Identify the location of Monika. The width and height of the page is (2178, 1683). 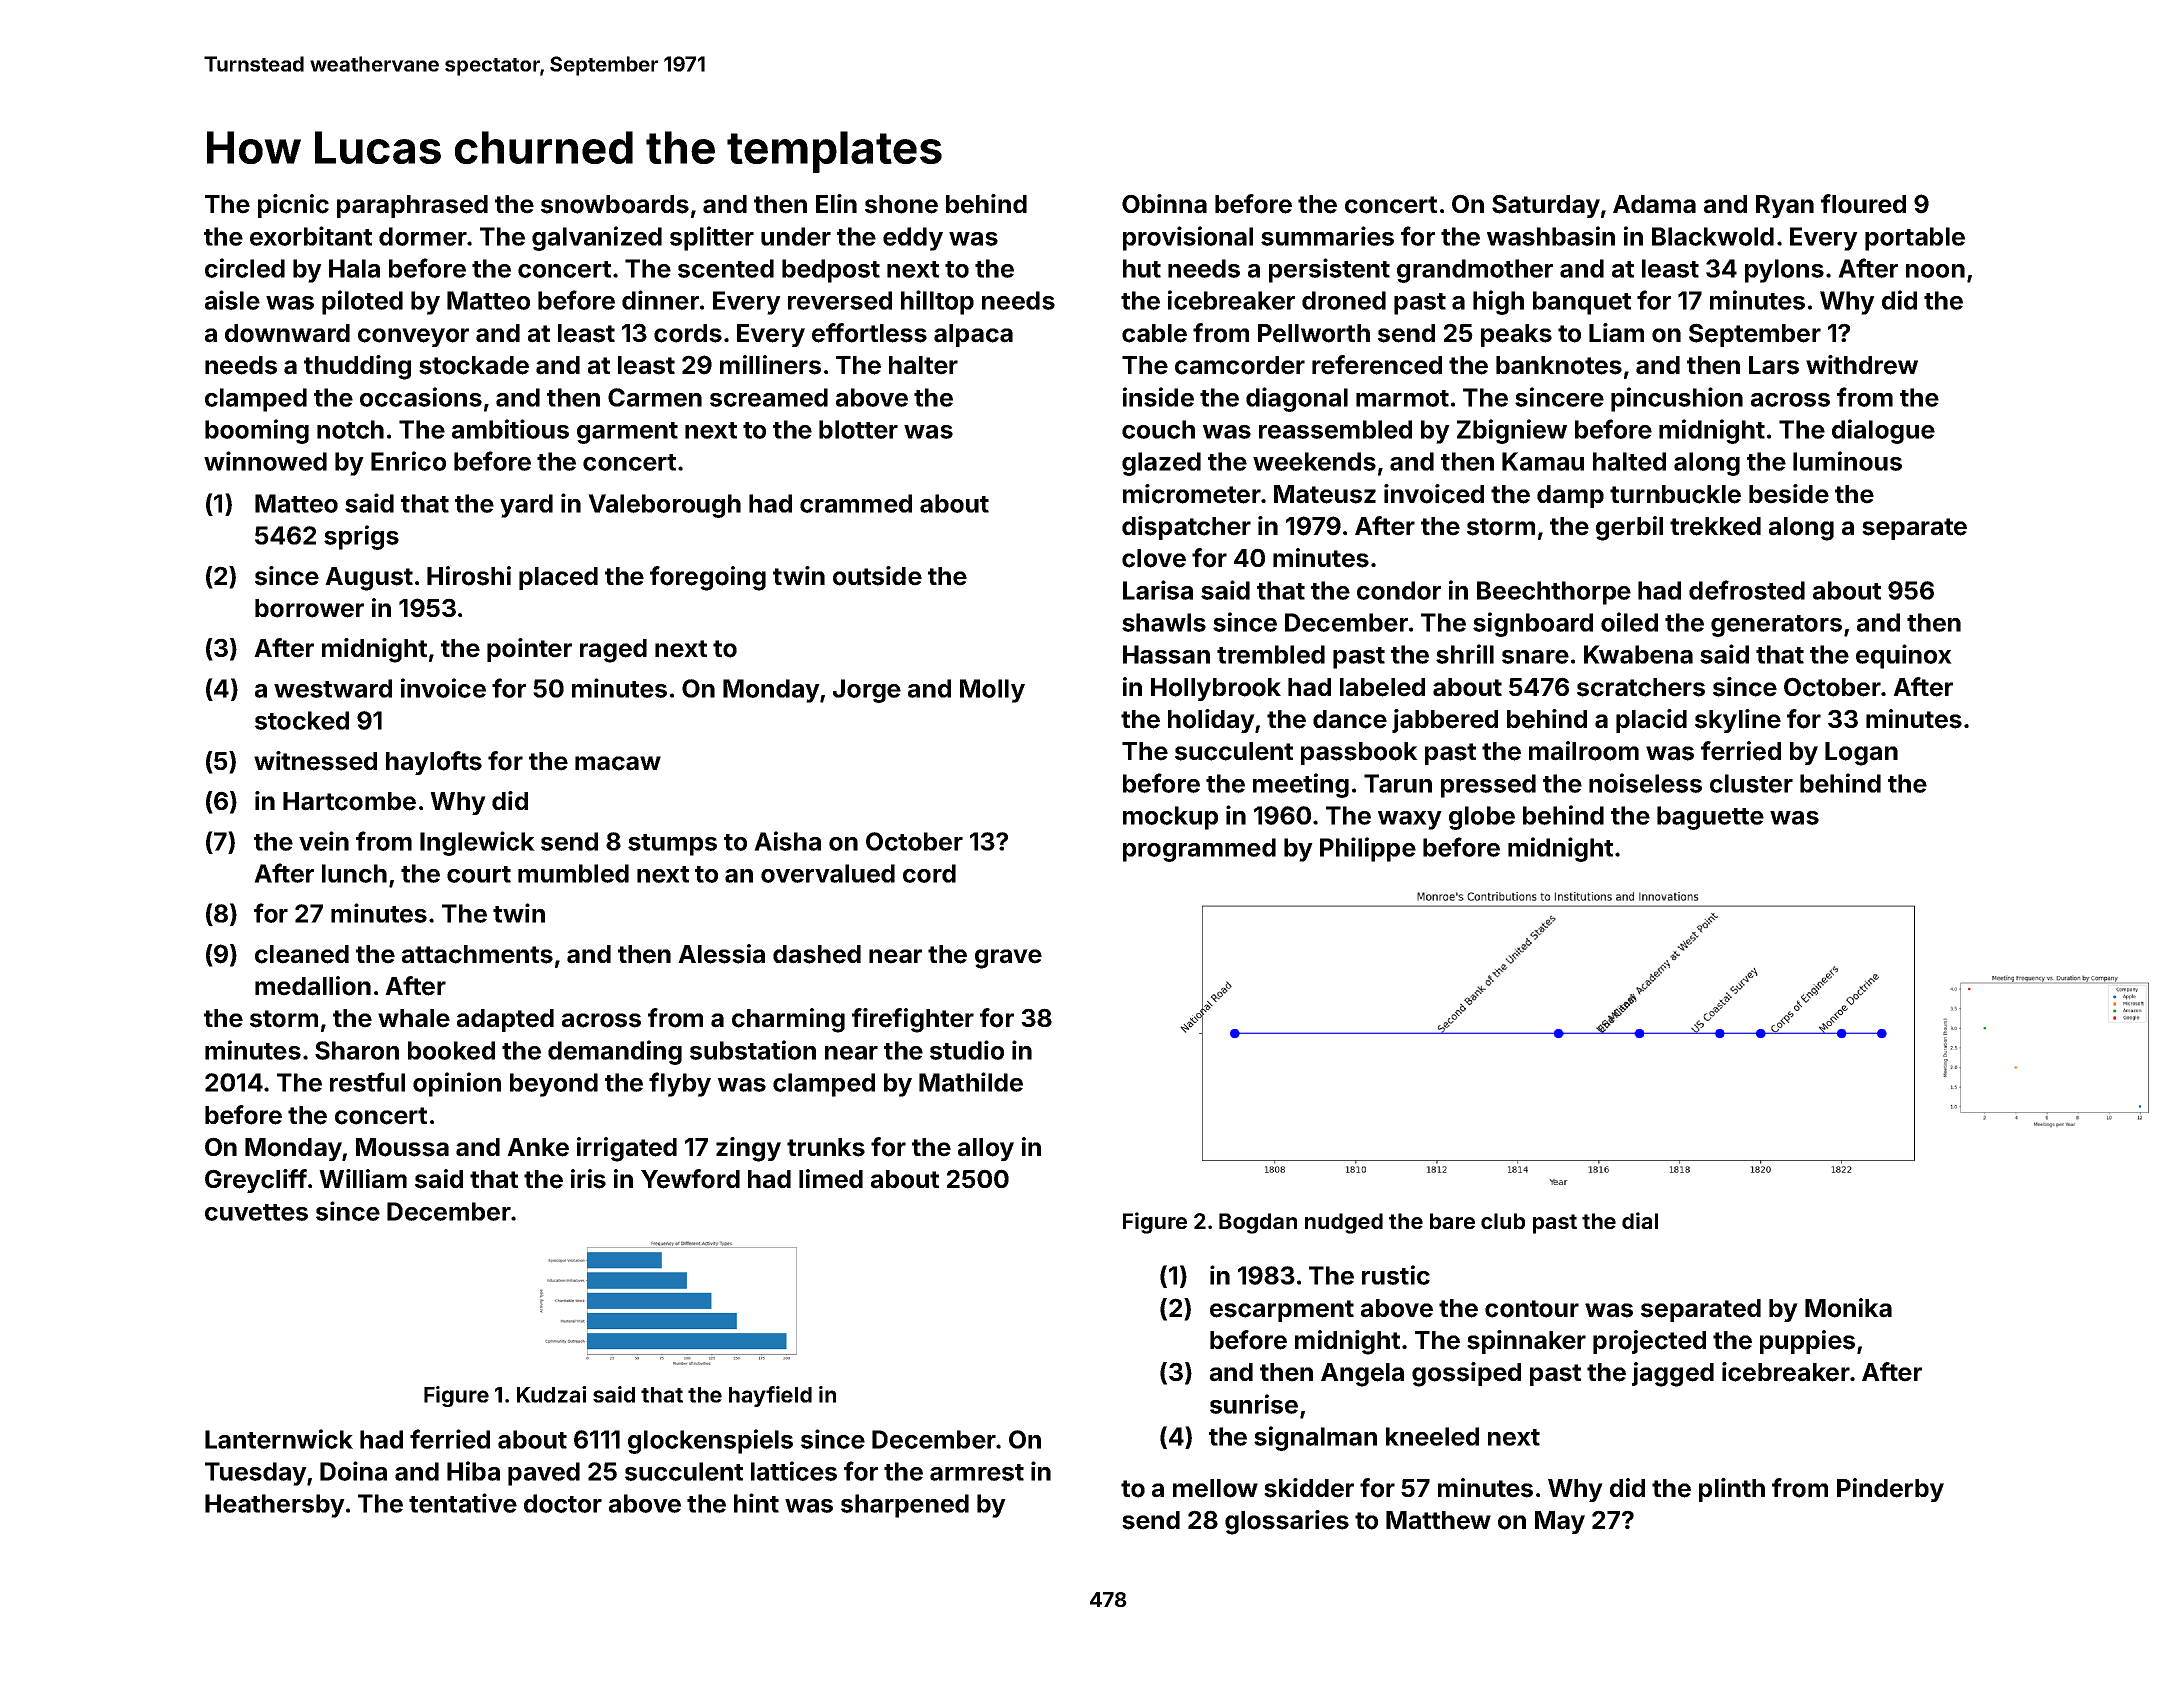
(1848, 1308).
